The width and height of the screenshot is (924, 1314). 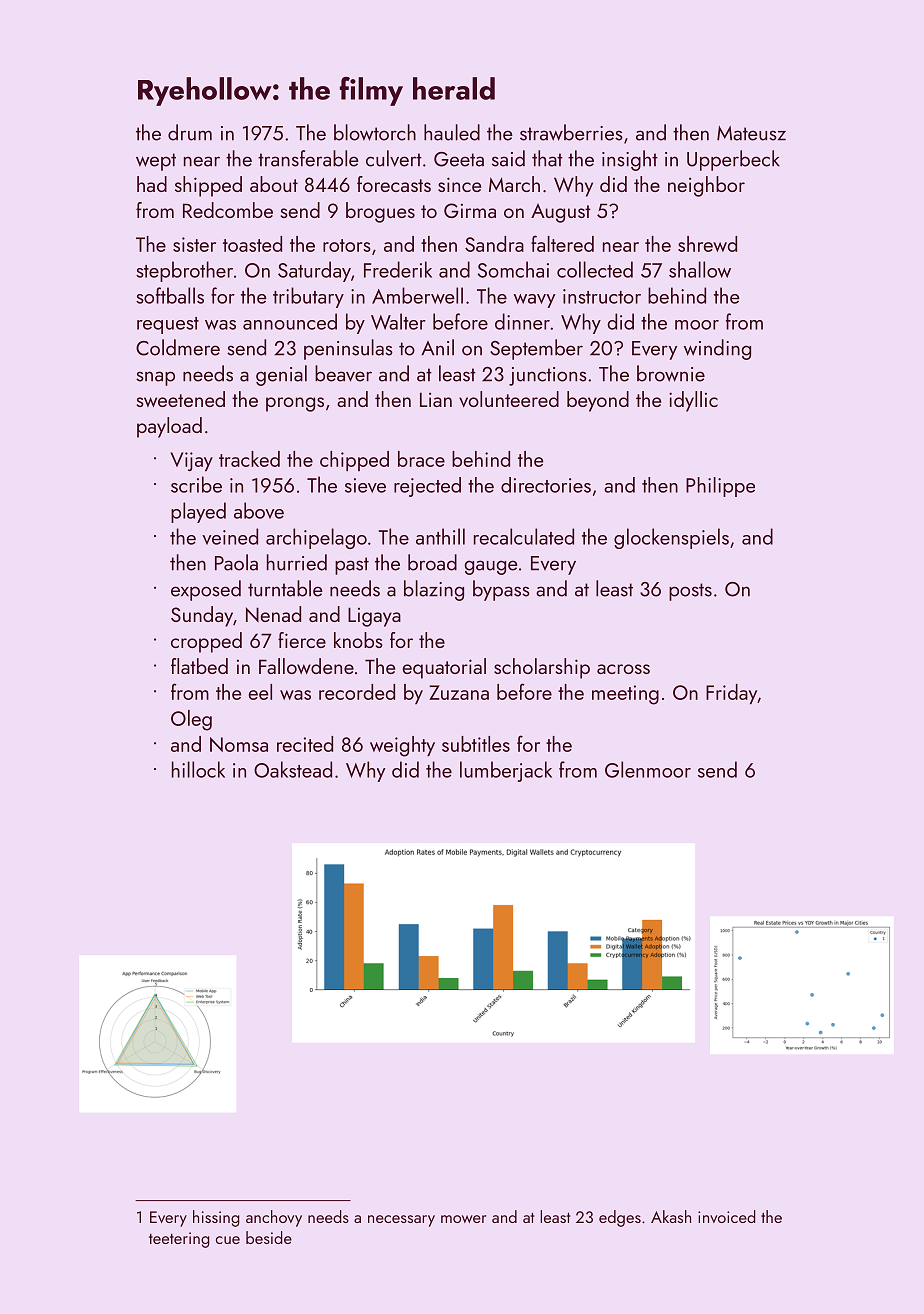 I want to click on teetering, so click(x=179, y=1240).
